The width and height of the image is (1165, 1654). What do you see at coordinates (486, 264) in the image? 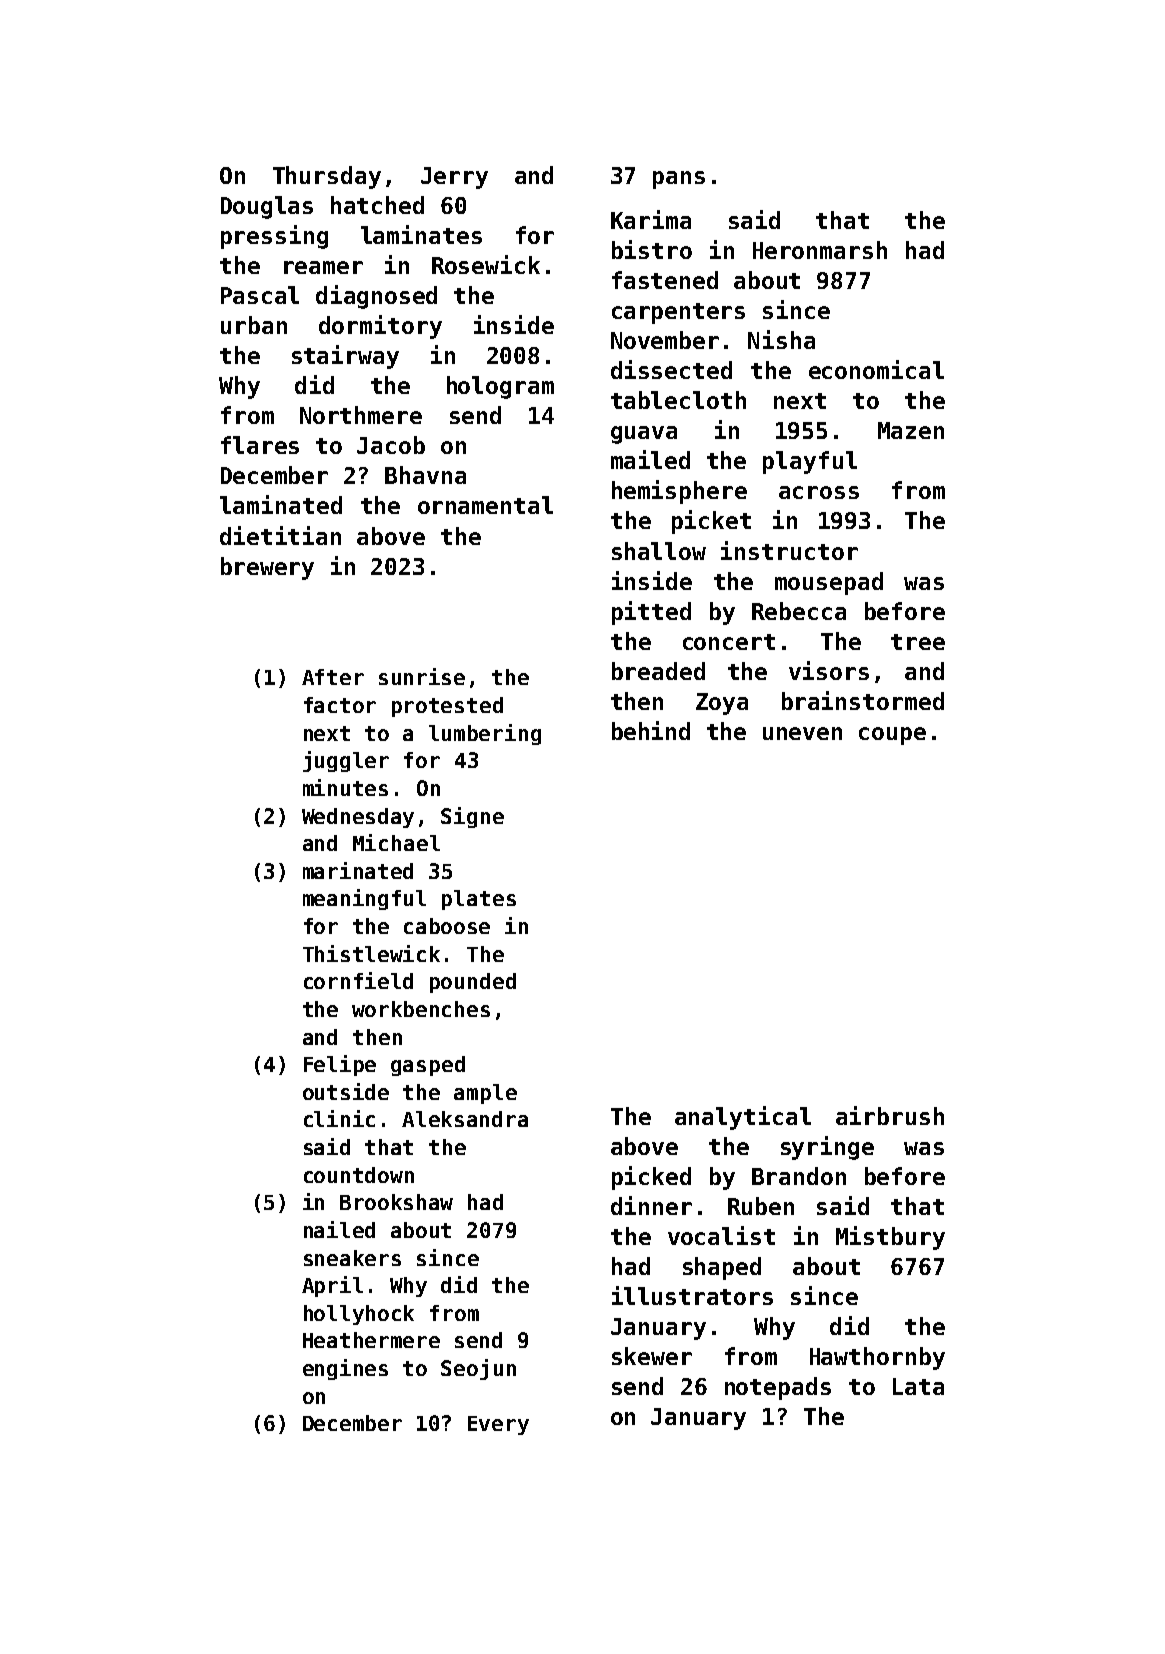
I see `Rosewick` at bounding box center [486, 264].
